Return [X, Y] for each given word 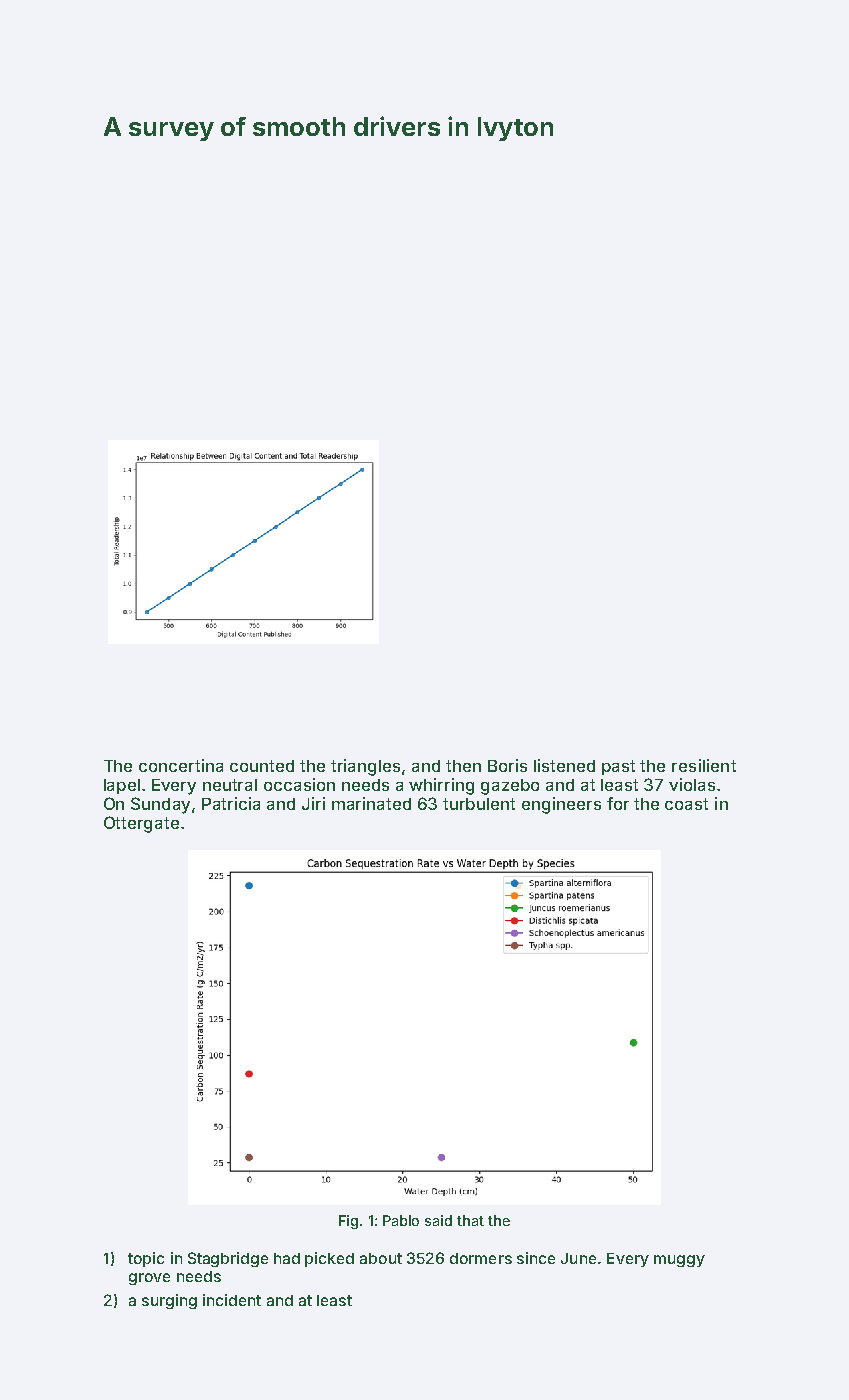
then [463, 766]
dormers [481, 1258]
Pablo [401, 1220]
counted [262, 766]
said [438, 1220]
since [536, 1258]
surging [169, 1301]
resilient [704, 765]
